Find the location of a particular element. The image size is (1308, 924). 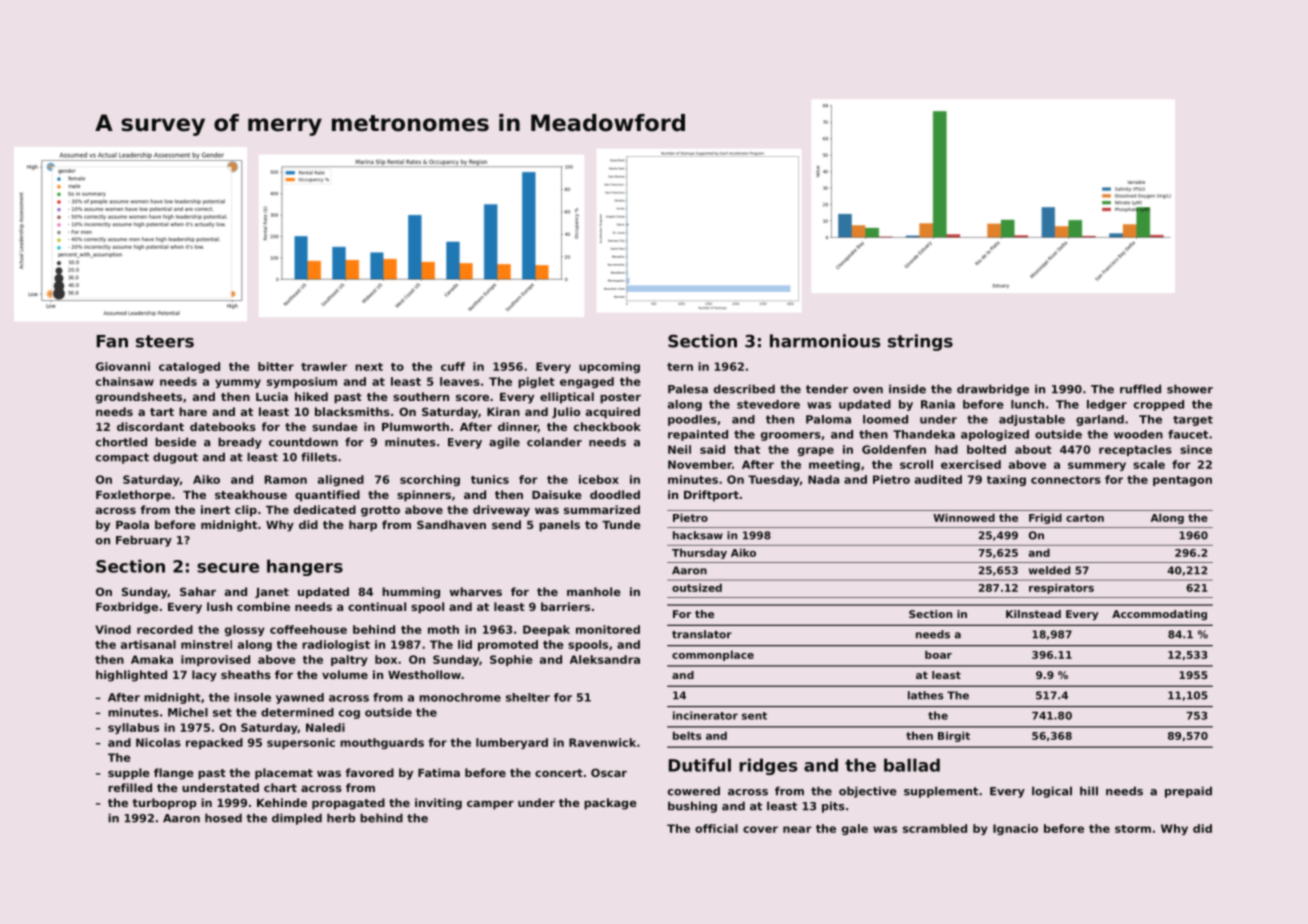

steers is located at coordinates (165, 341).
